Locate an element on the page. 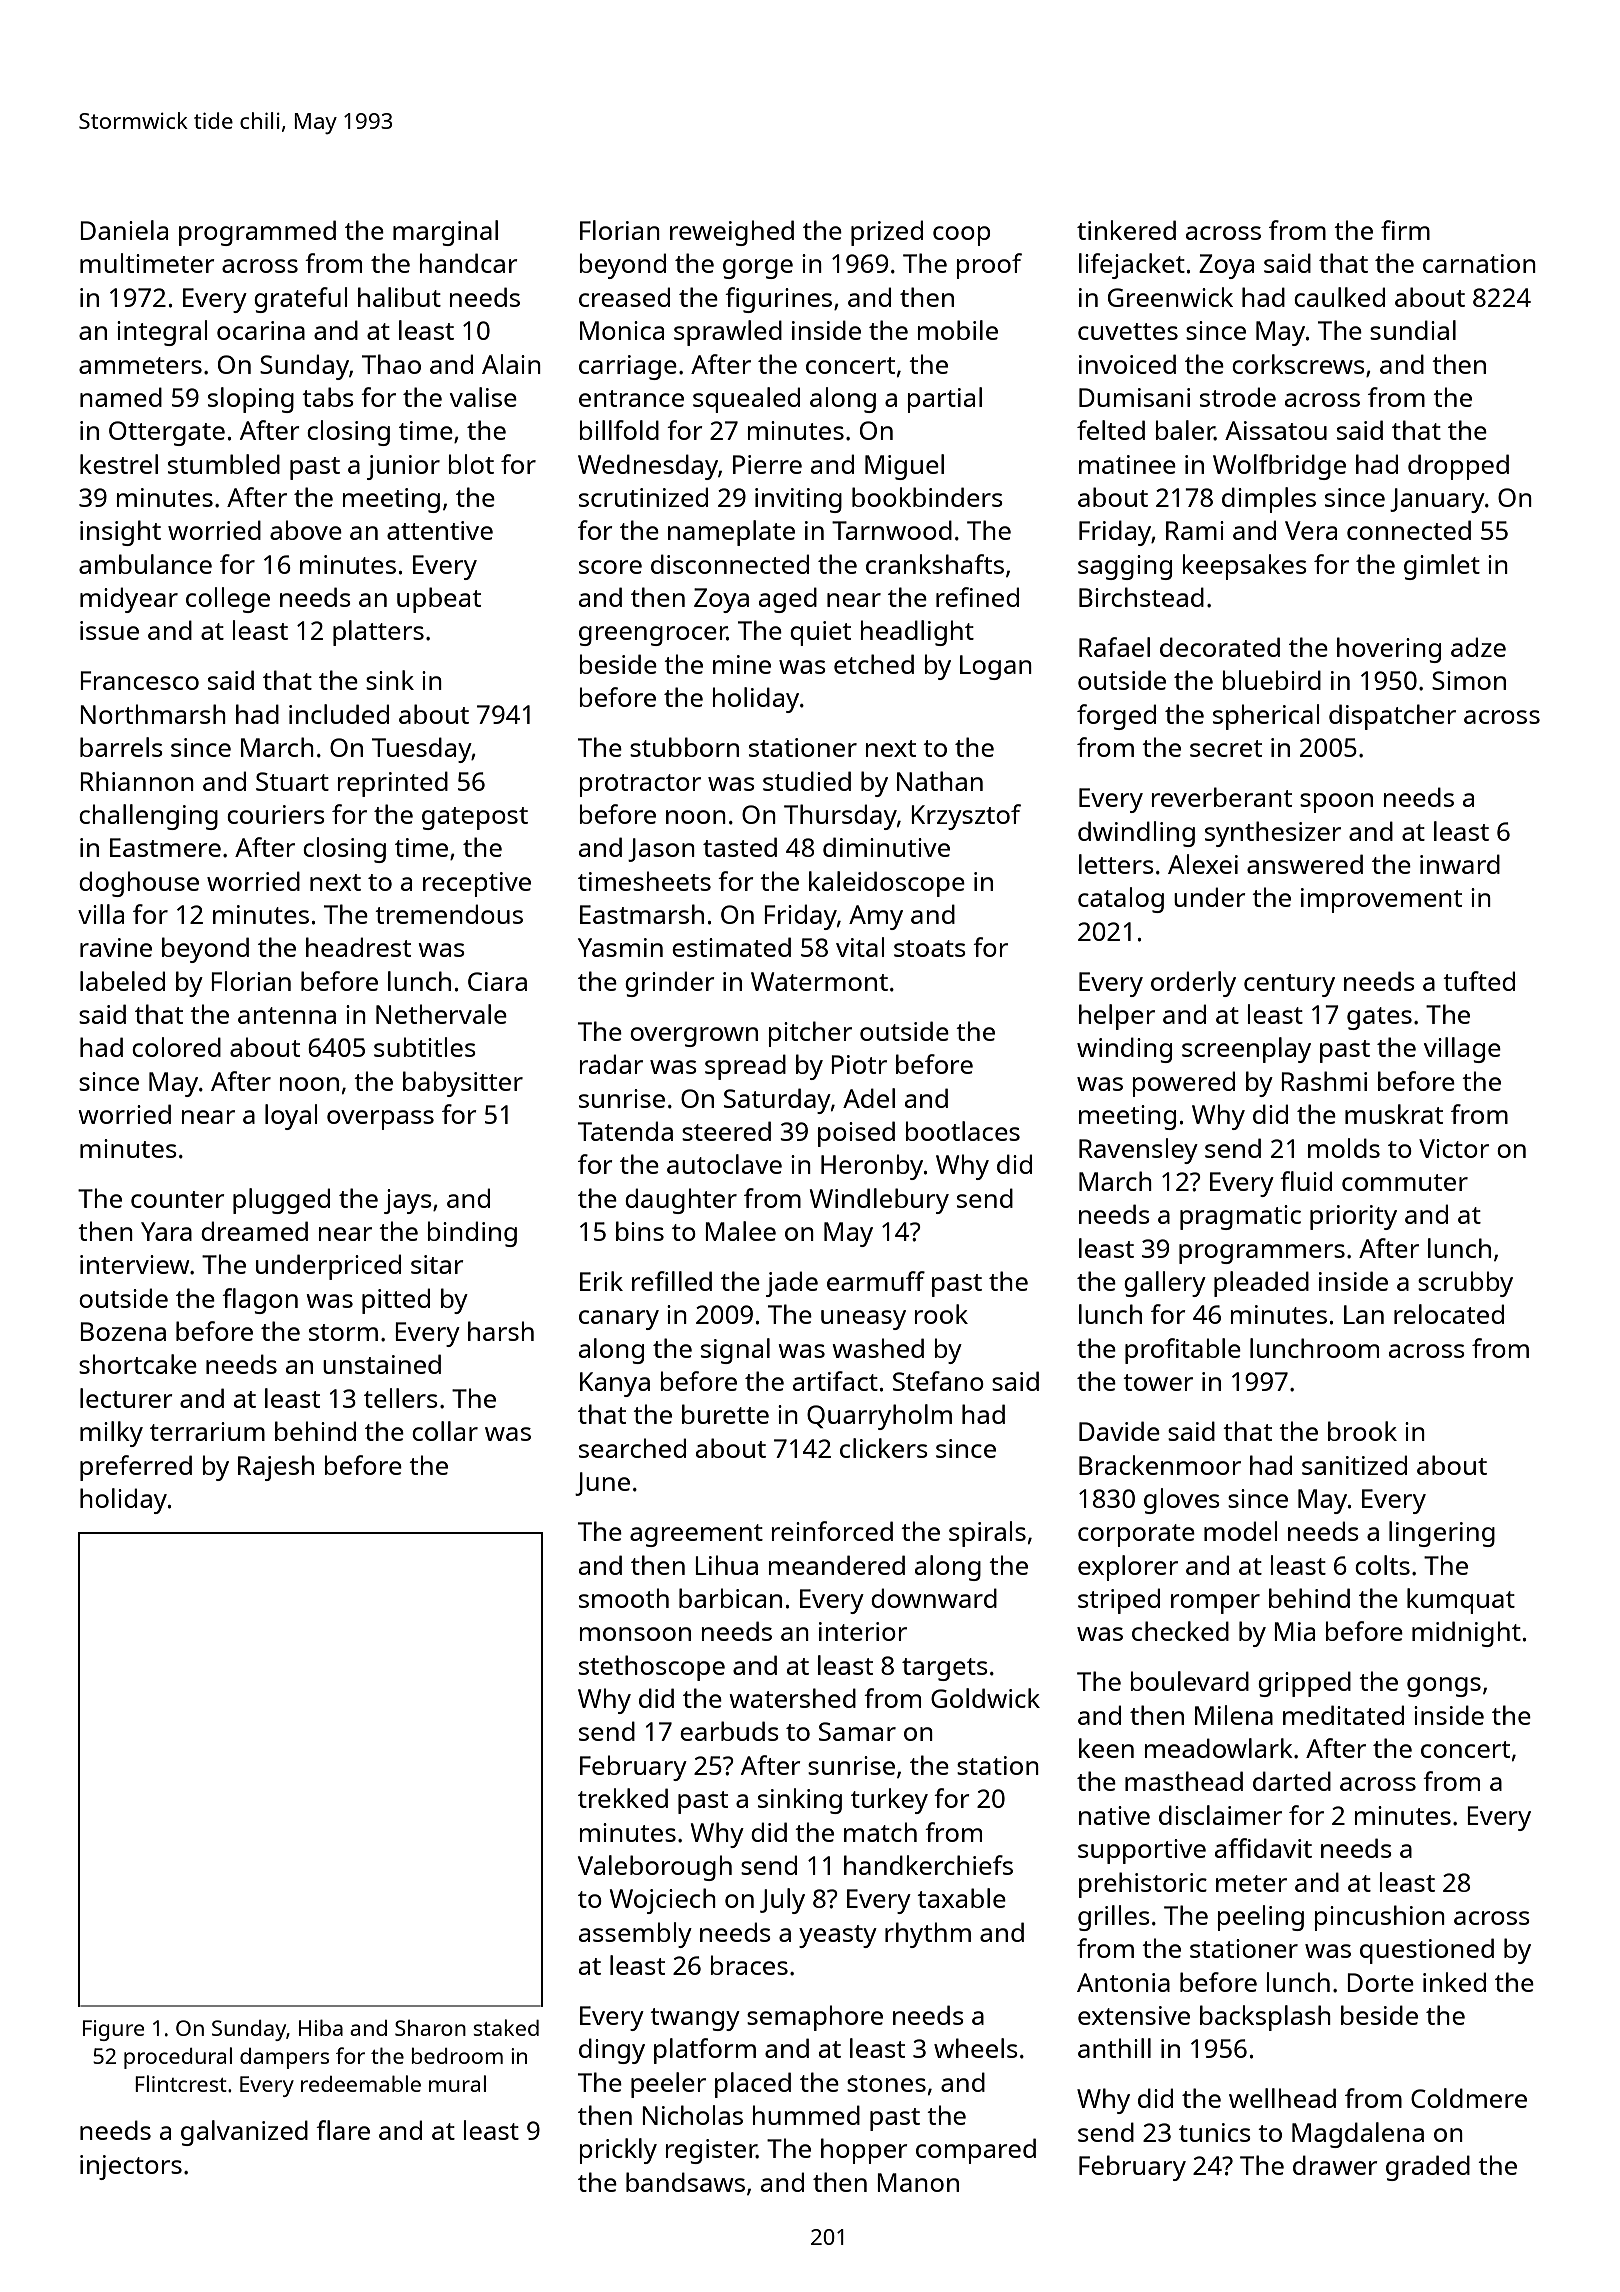 The width and height of the image is (1620, 2292). boulevard is located at coordinates (1190, 1681).
